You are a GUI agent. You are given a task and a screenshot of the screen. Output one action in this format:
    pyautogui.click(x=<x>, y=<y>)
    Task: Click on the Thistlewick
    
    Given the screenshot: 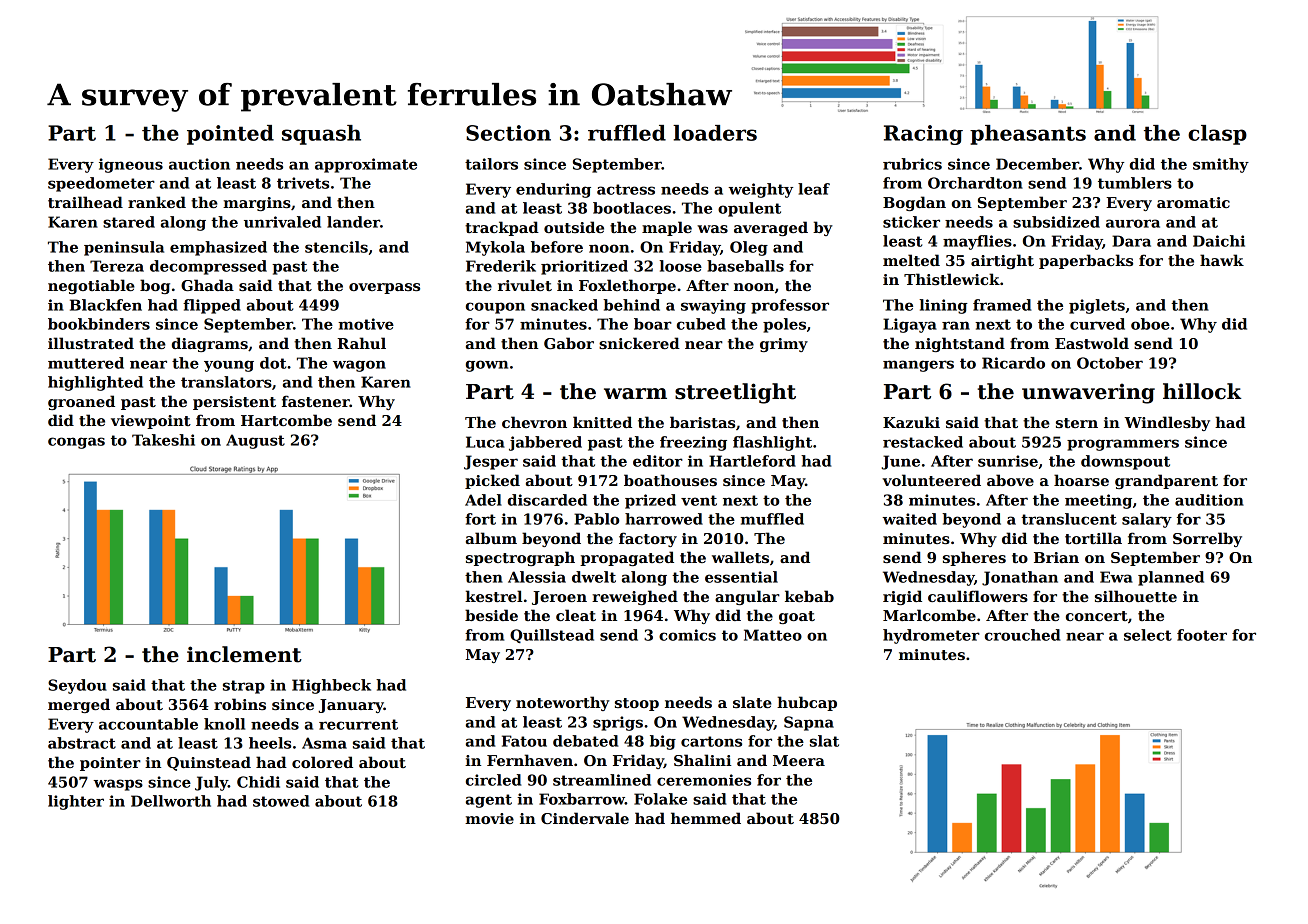 What is the action you would take?
    pyautogui.click(x=952, y=279)
